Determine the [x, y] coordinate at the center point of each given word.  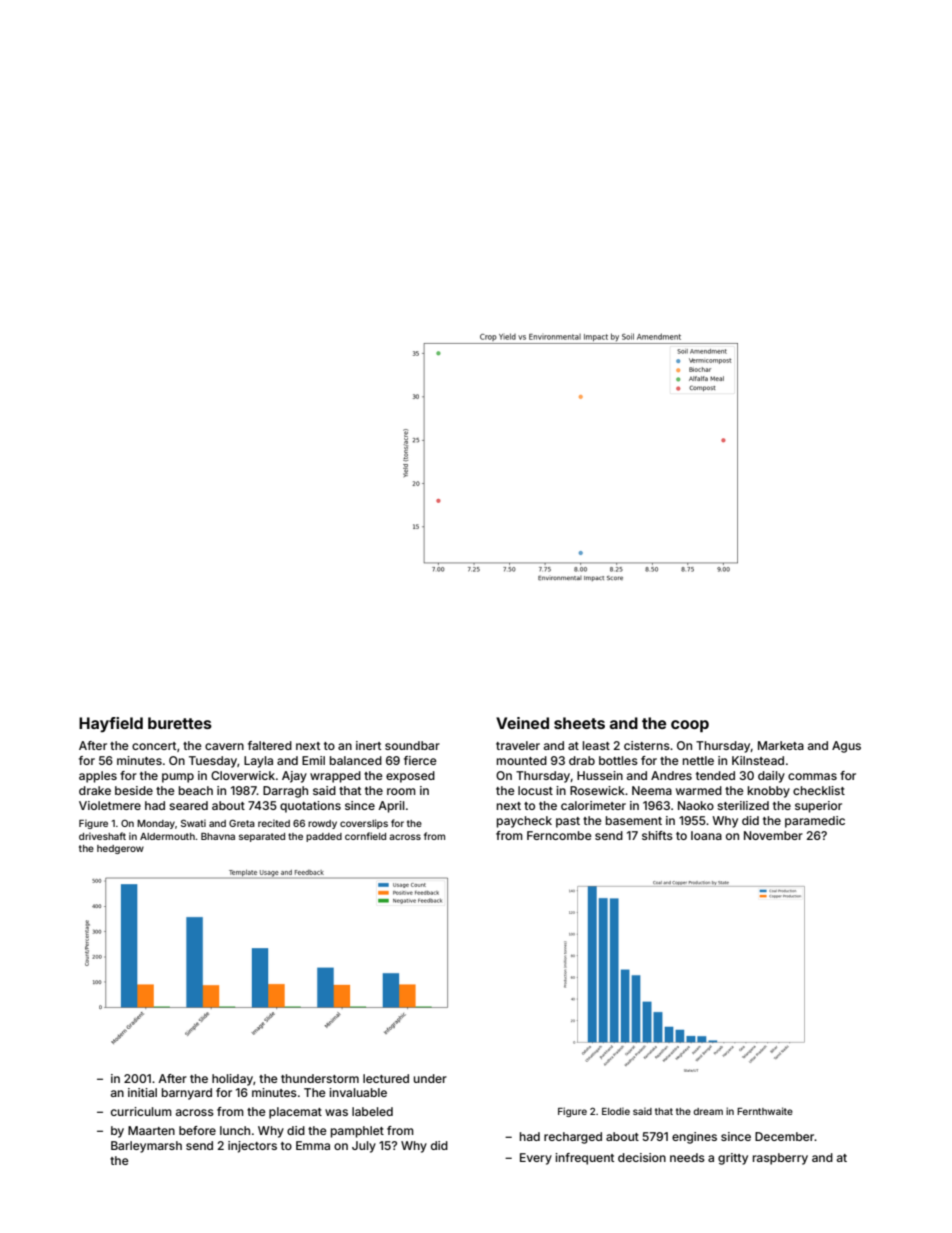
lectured [386, 1078]
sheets [579, 723]
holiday [232, 1080]
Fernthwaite [765, 1111]
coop [690, 726]
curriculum [141, 1111]
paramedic [815, 822]
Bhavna [218, 836]
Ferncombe [559, 835]
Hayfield [111, 725]
